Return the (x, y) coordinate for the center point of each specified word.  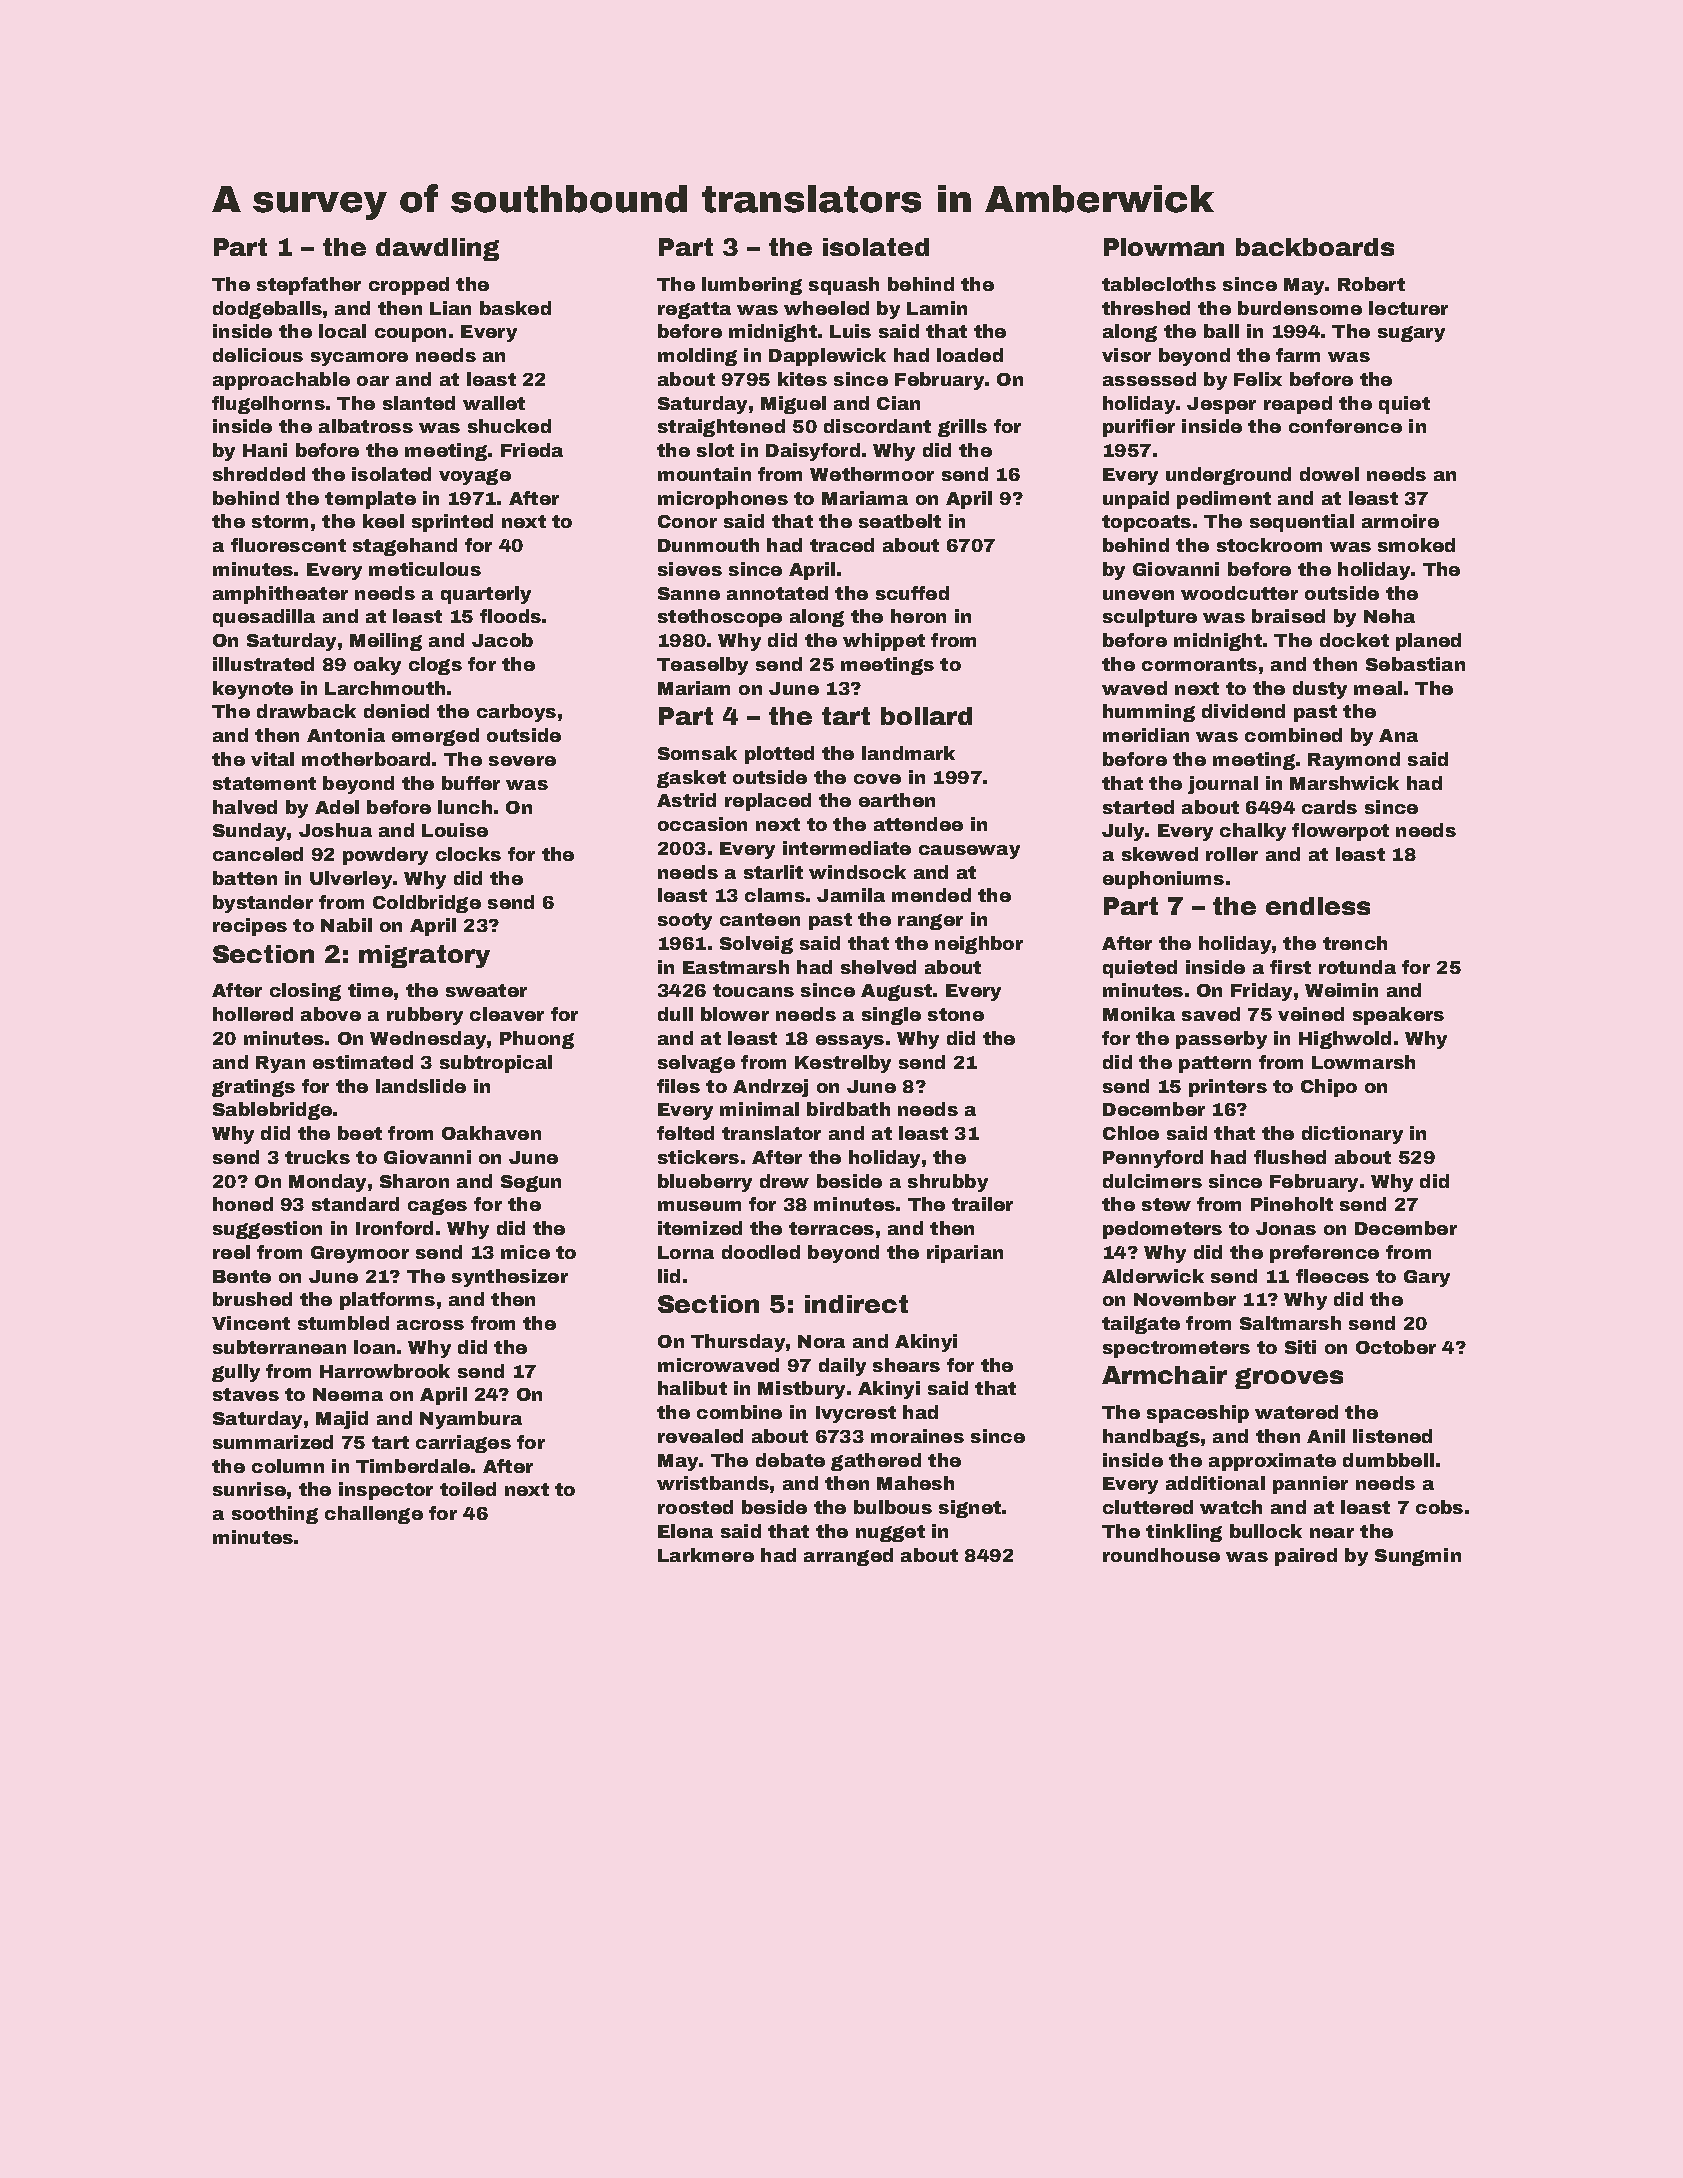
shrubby (948, 1183)
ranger (930, 922)
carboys (516, 713)
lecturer (1408, 308)
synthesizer (510, 1278)
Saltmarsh (1290, 1323)
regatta (694, 310)
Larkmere (706, 1555)
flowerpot (1340, 832)
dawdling (437, 249)
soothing (275, 1515)
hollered (253, 1014)
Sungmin (1418, 1557)
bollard (926, 716)
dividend (1243, 711)
